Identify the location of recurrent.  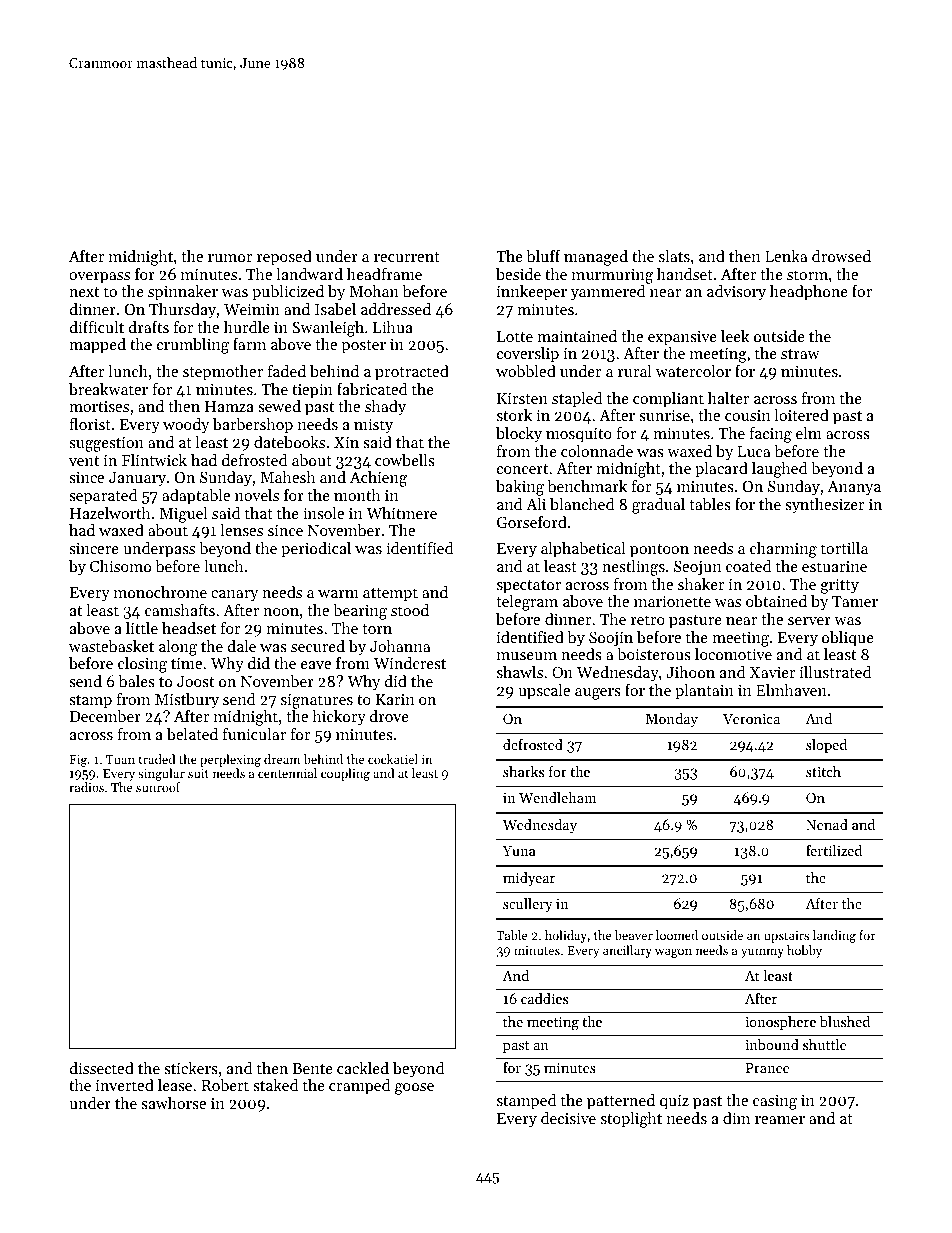
(407, 257).
